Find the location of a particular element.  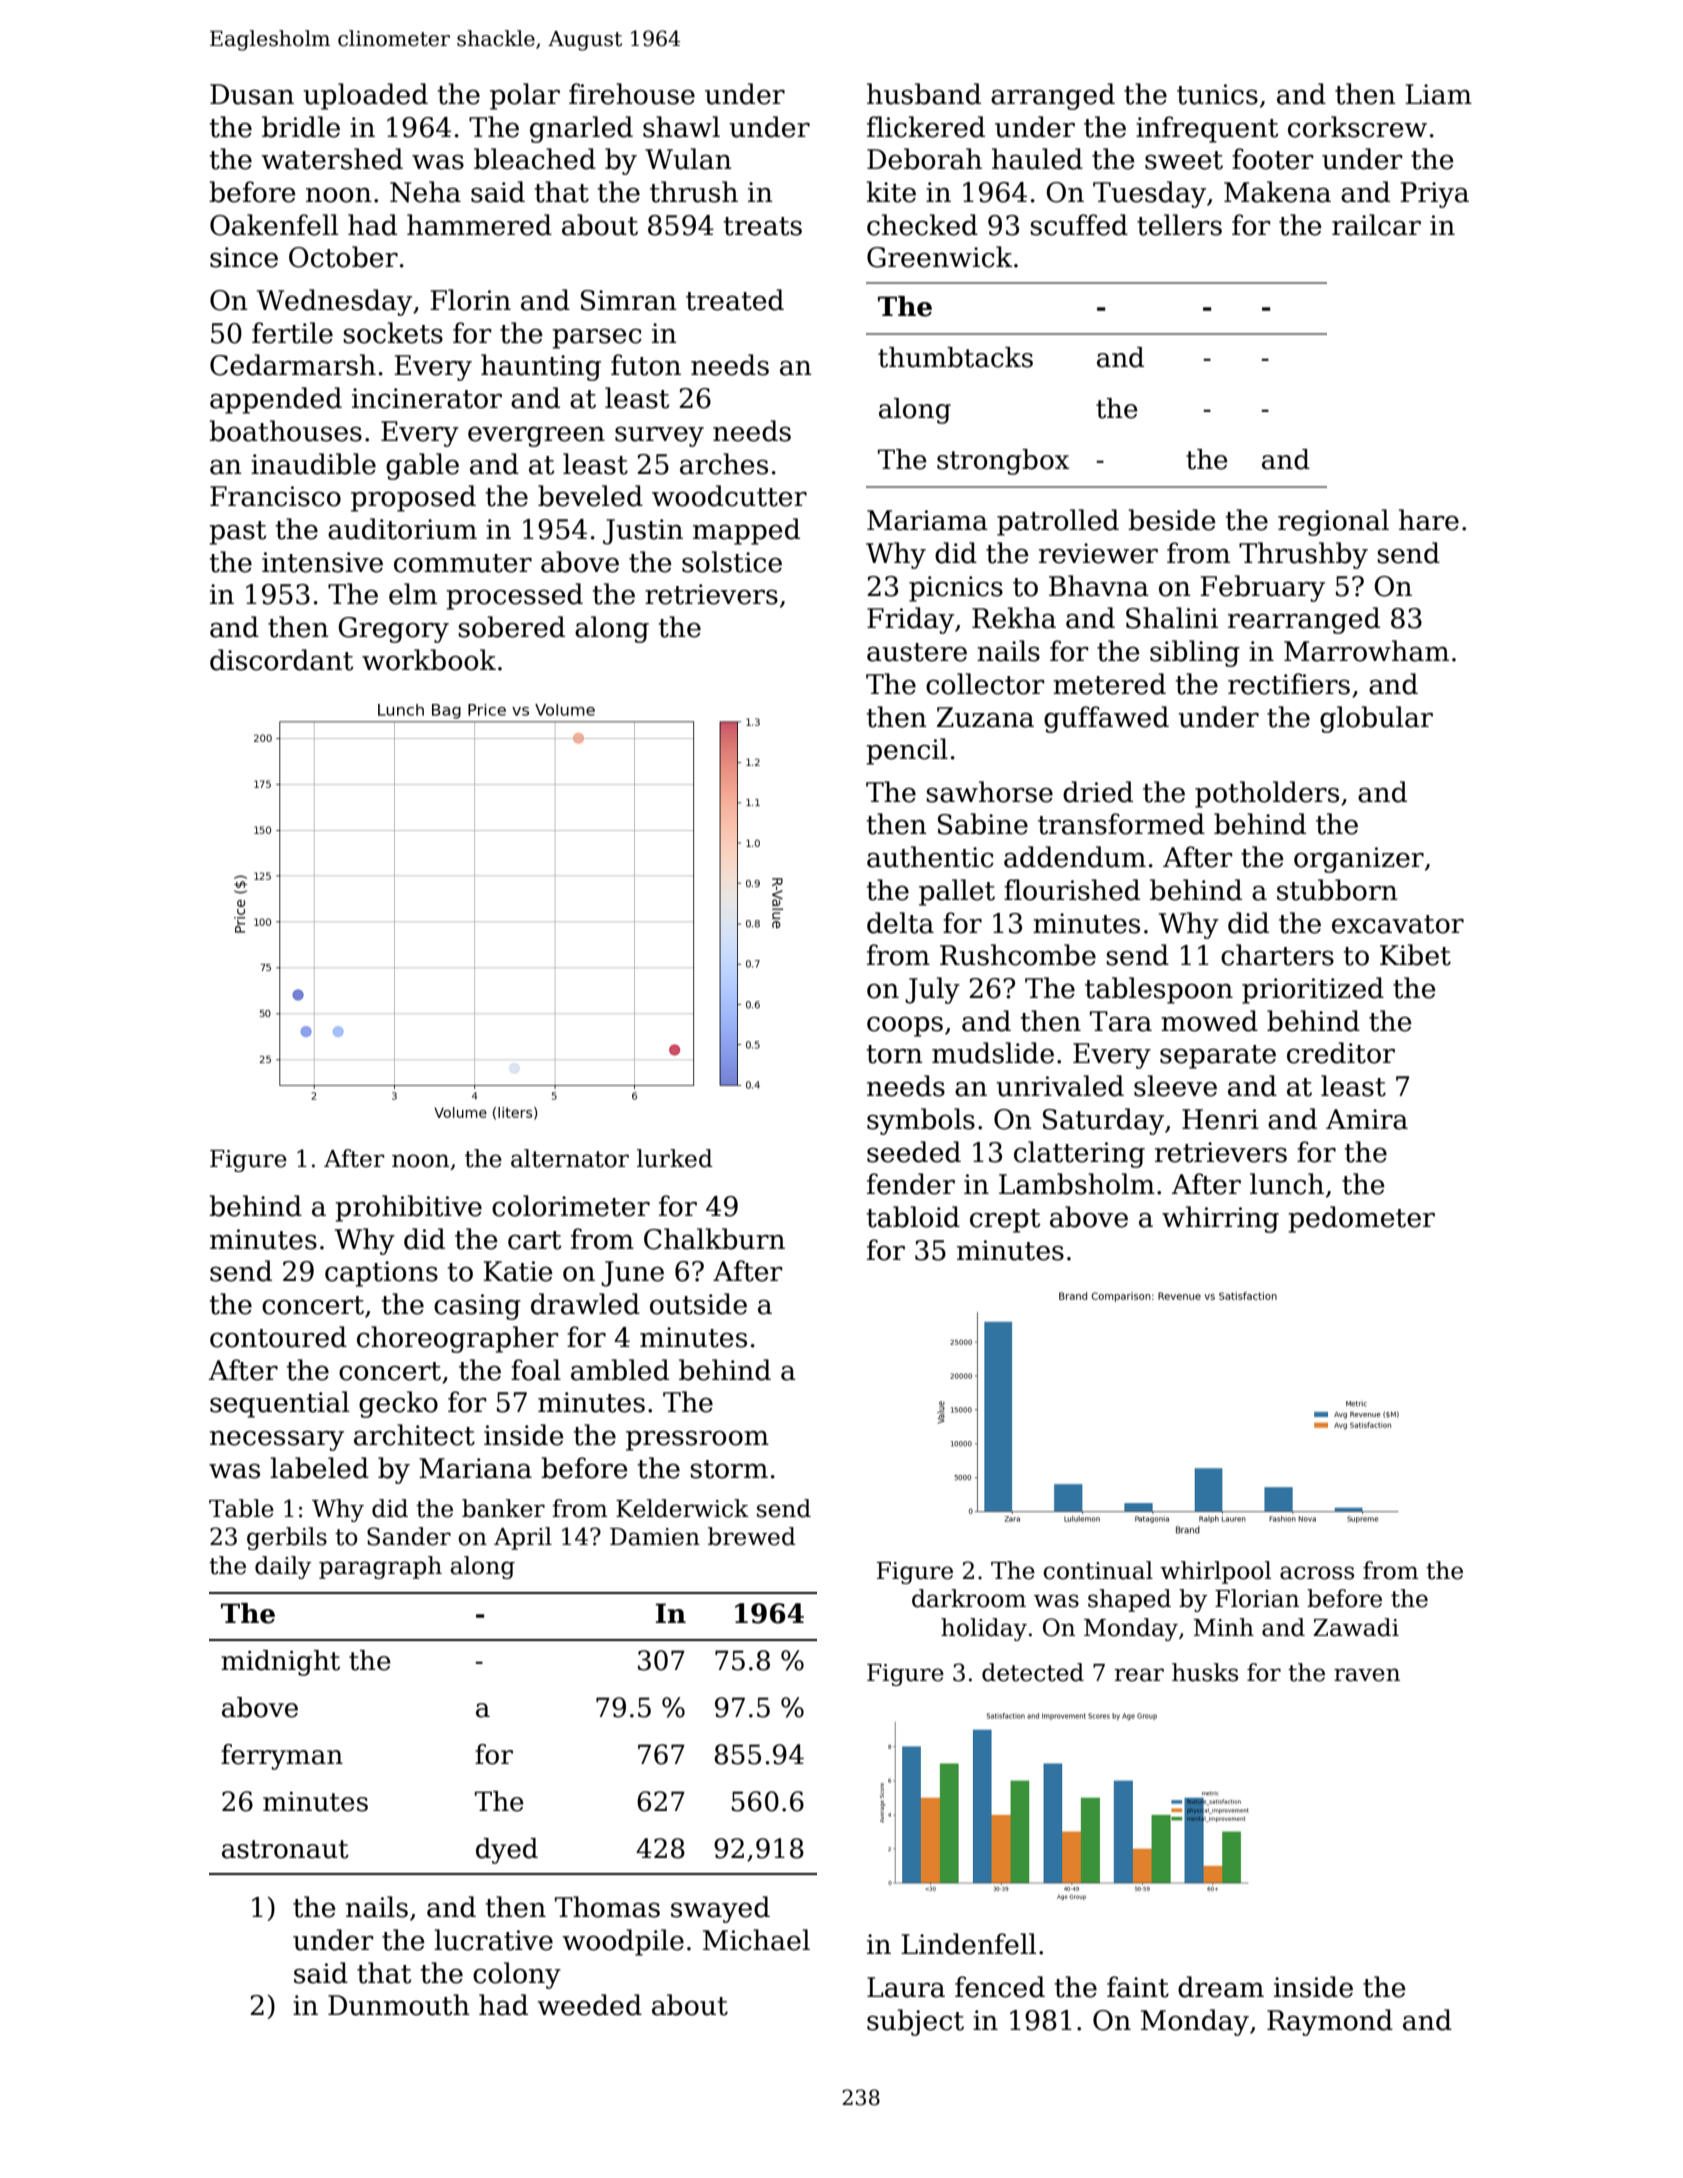

discordant is located at coordinates (281, 660).
